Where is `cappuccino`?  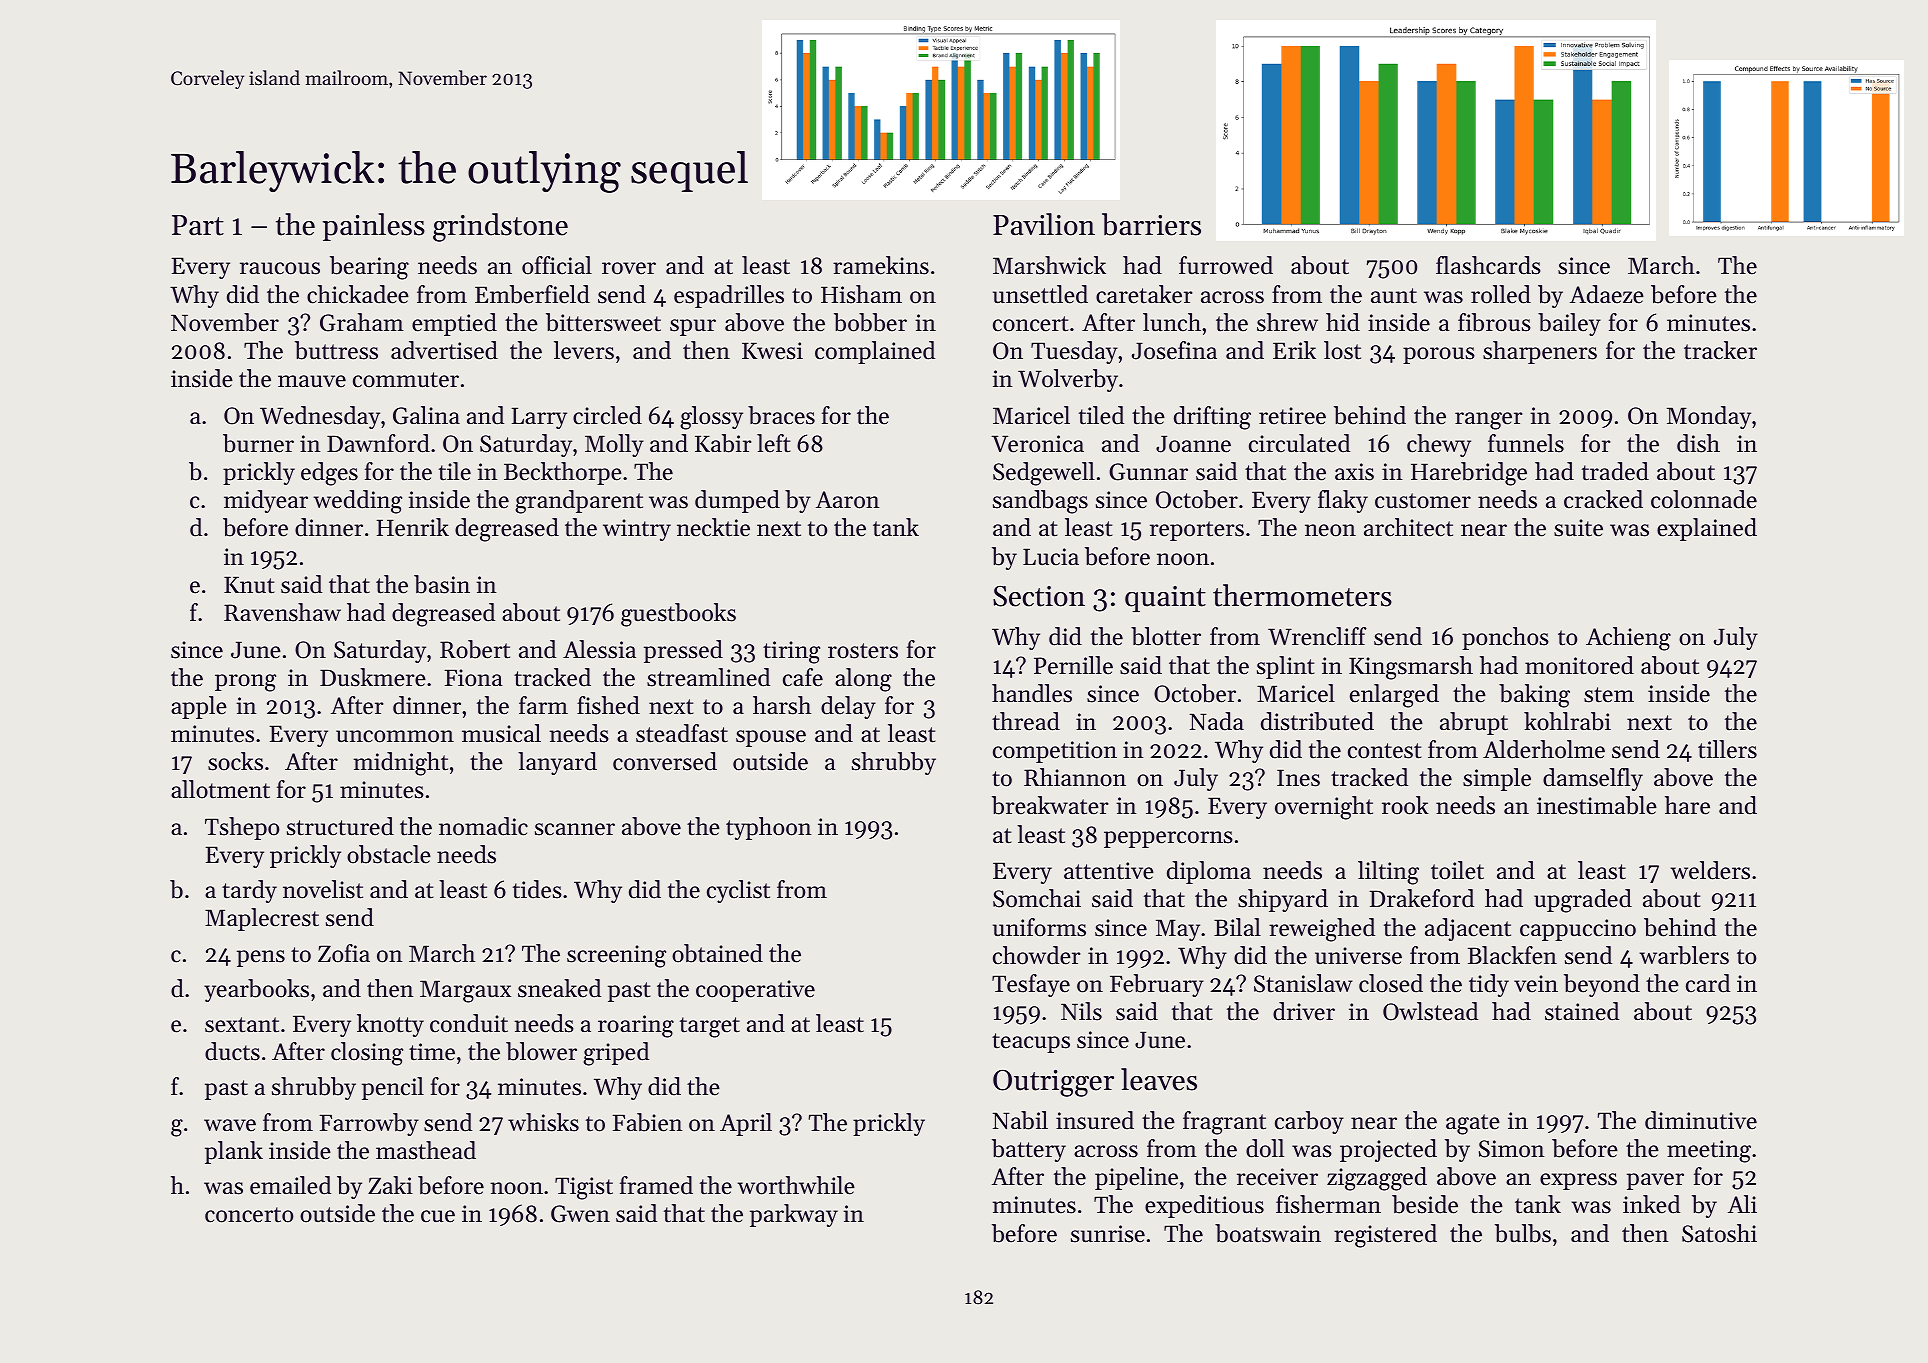 cappuccino is located at coordinates (1578, 930).
